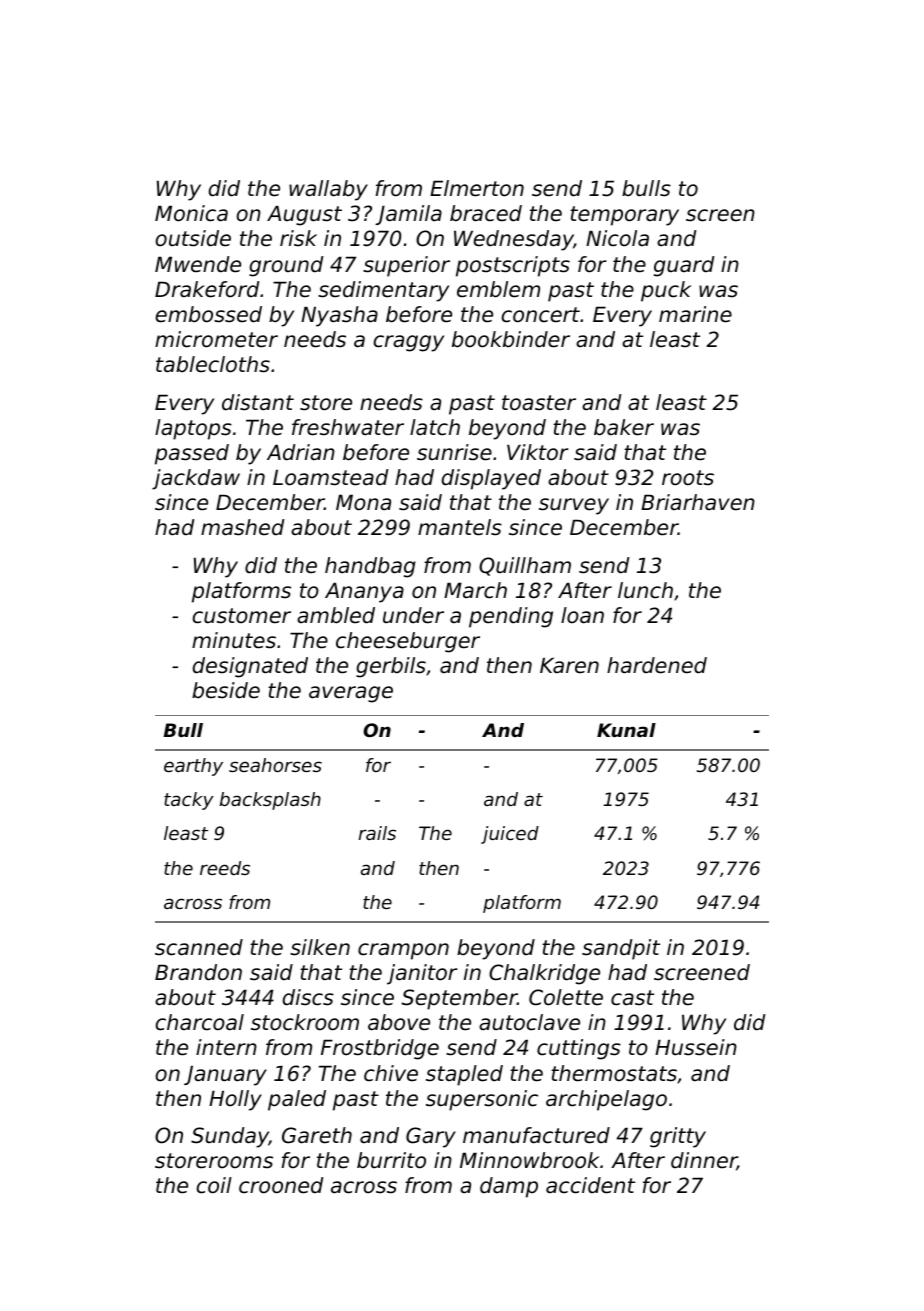 This screenshot has width=924, height=1311. Describe the element at coordinates (225, 868) in the screenshot. I see `reeds` at that location.
